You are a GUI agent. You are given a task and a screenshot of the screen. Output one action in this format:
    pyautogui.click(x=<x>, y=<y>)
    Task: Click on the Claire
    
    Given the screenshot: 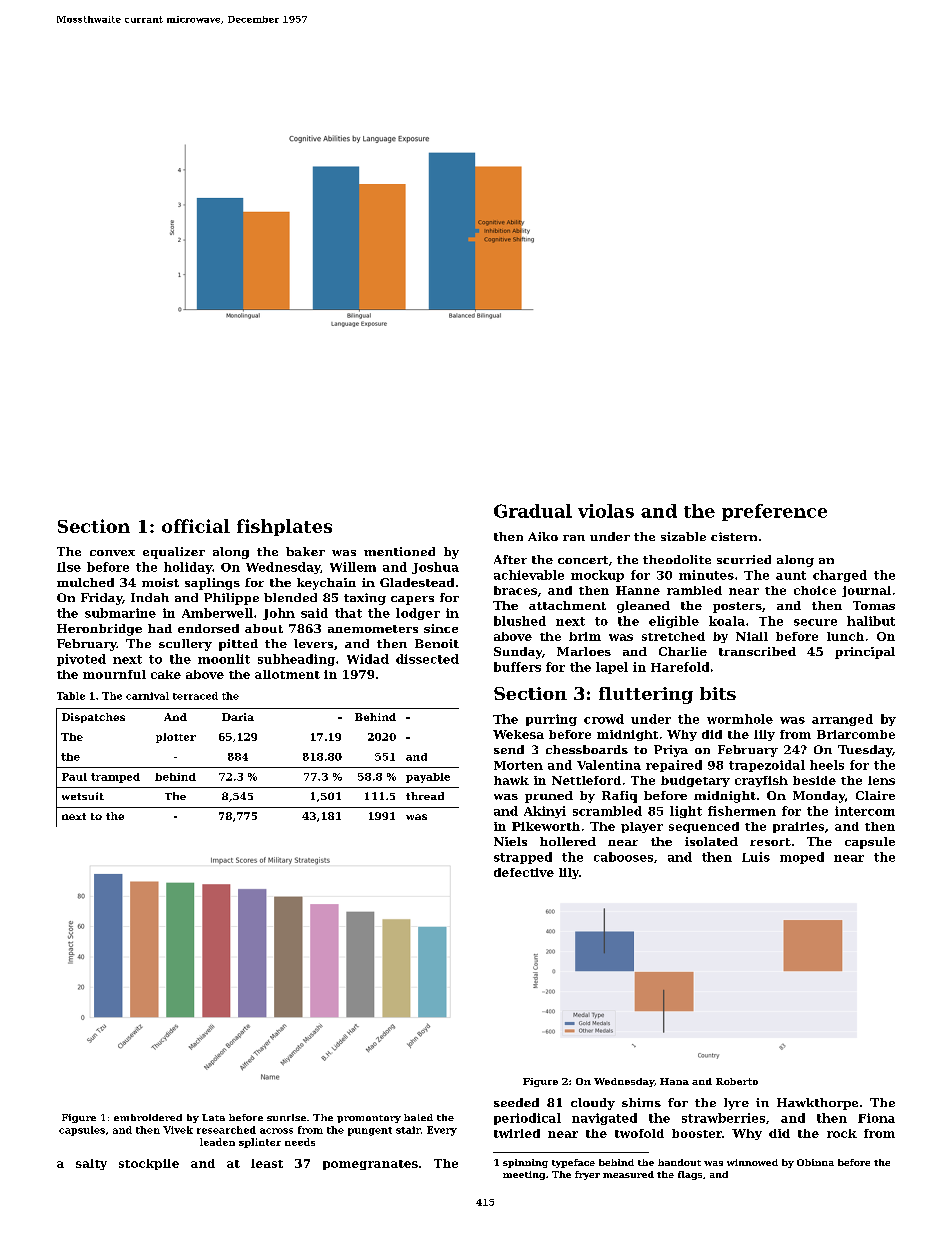 What is the action you would take?
    pyautogui.click(x=875, y=795)
